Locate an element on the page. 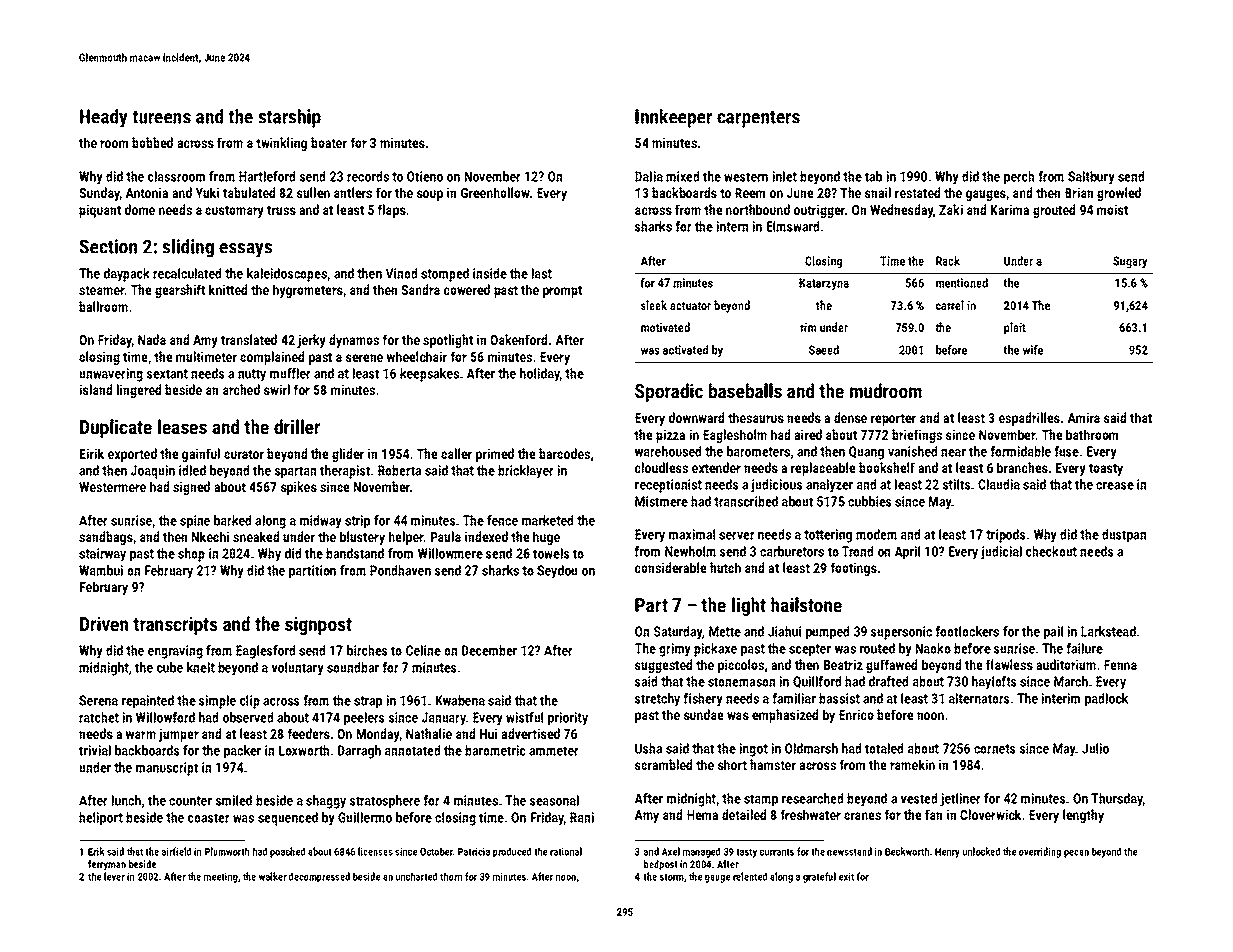 The width and height of the page is (1233, 952). poached is located at coordinates (287, 852).
